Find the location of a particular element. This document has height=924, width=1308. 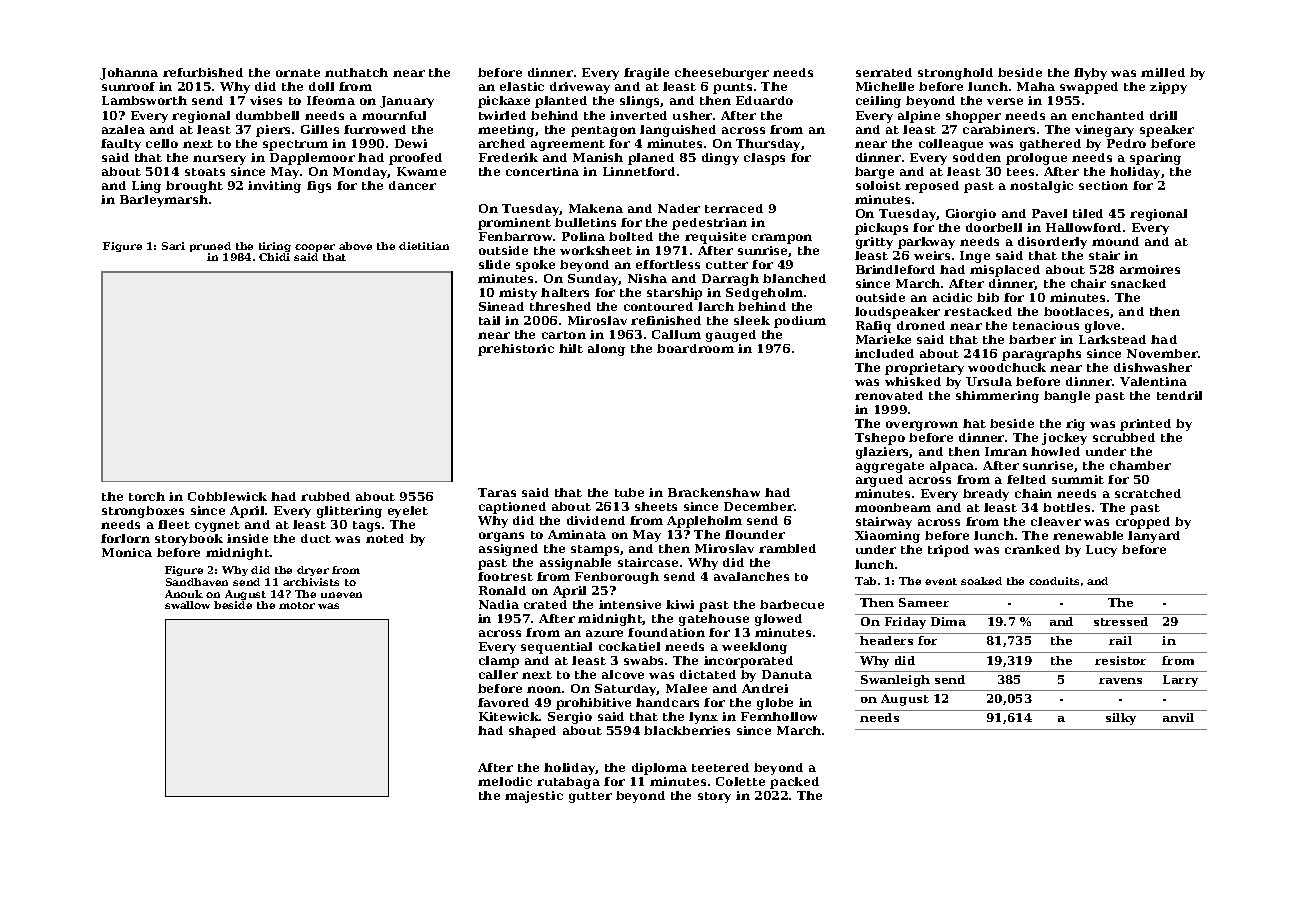

milled is located at coordinates (1163, 72).
